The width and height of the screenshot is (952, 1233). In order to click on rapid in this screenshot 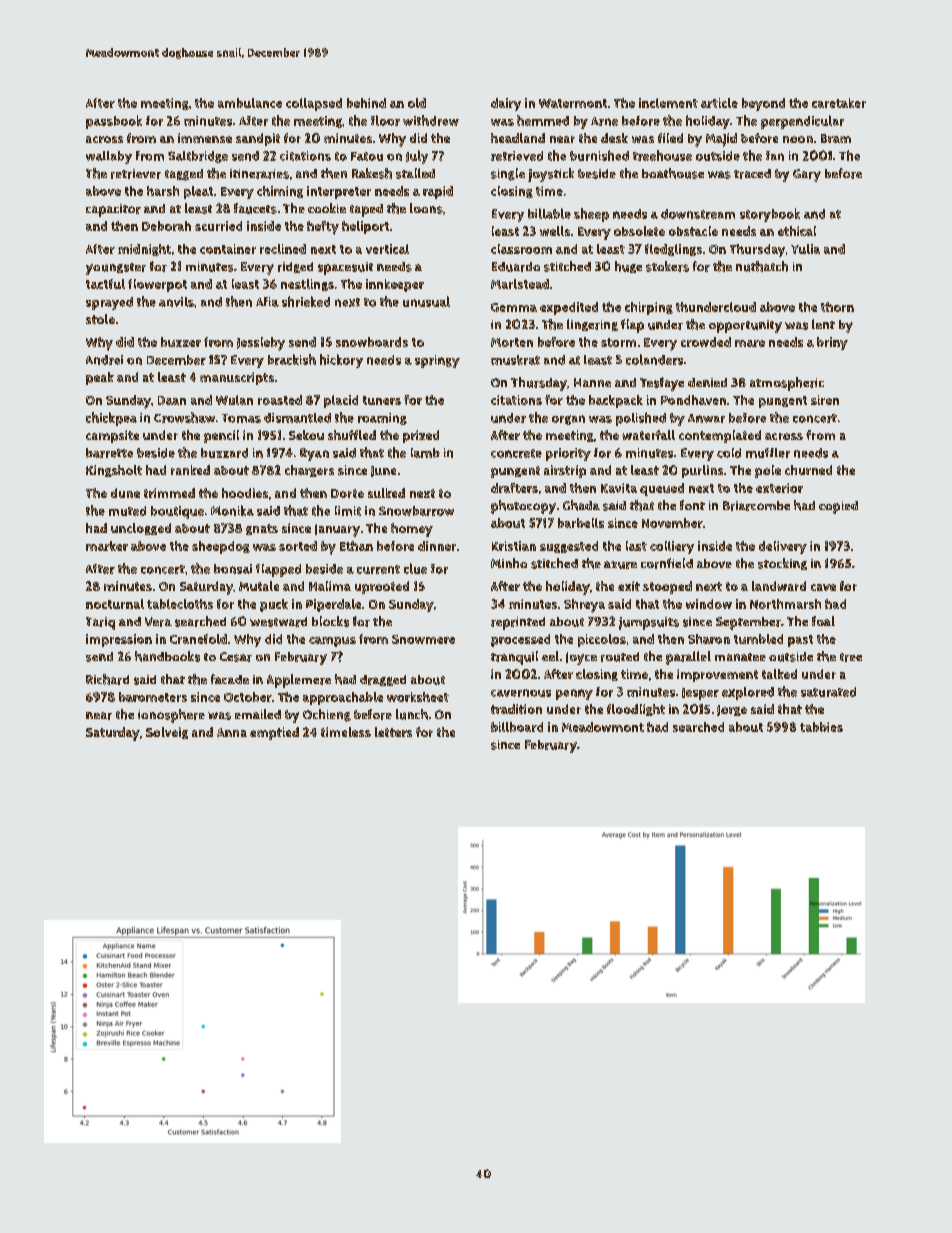, I will do `click(438, 192)`.
